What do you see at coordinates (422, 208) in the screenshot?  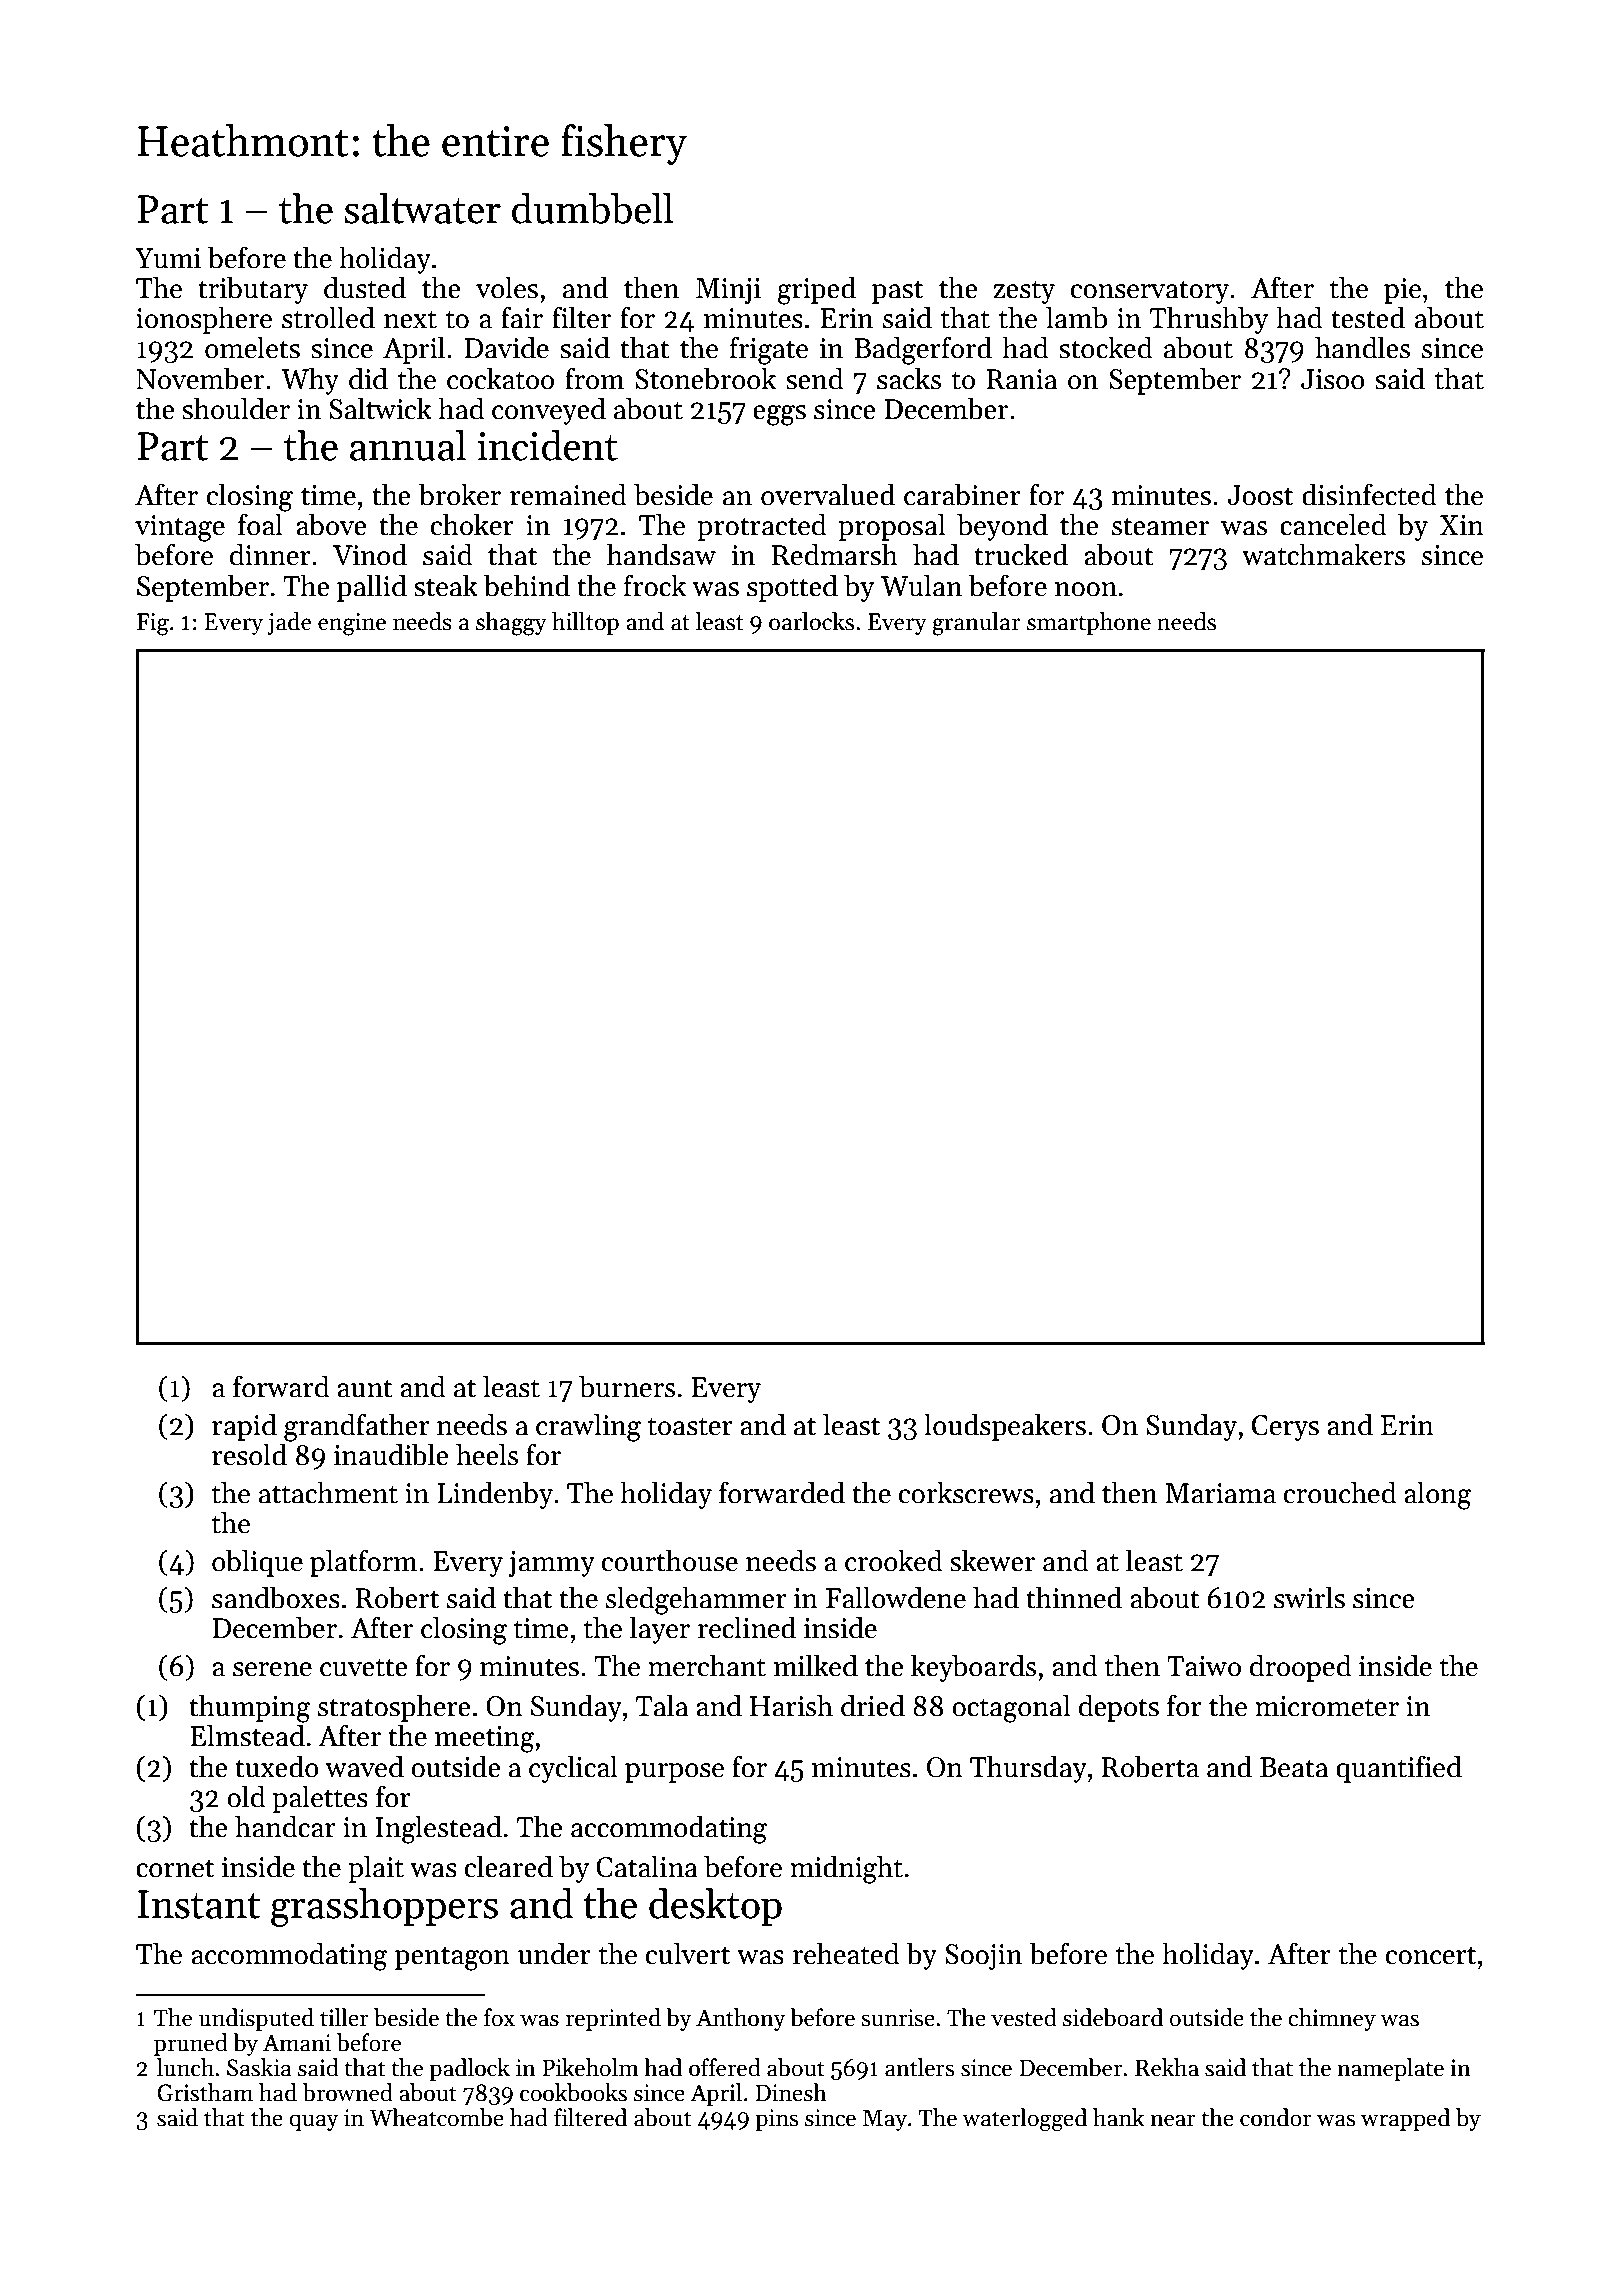 I see `saltwater` at bounding box center [422, 208].
